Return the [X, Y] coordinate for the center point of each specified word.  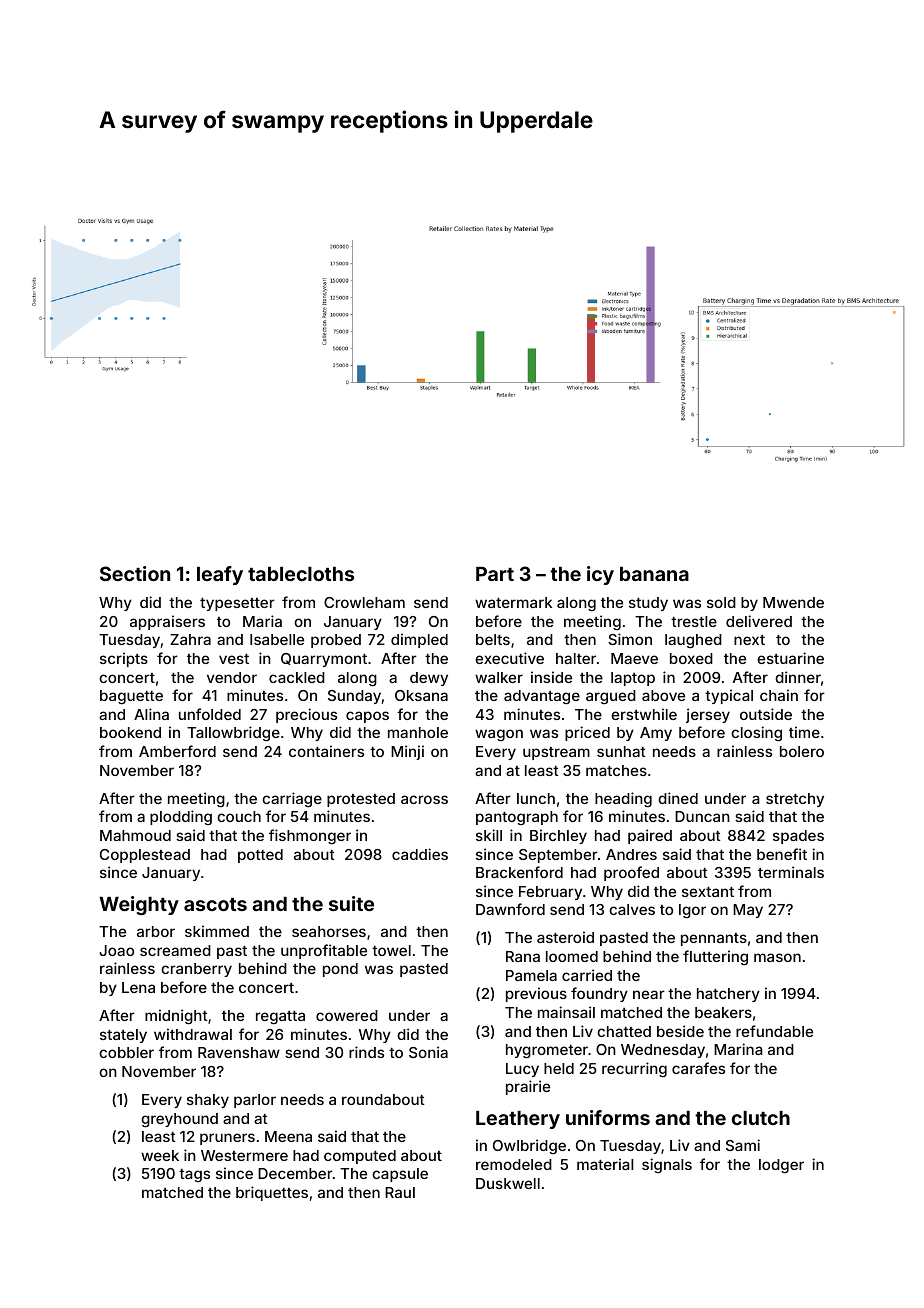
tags [194, 1175]
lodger [781, 1166]
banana [654, 574]
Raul [400, 1192]
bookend [130, 732]
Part [495, 574]
